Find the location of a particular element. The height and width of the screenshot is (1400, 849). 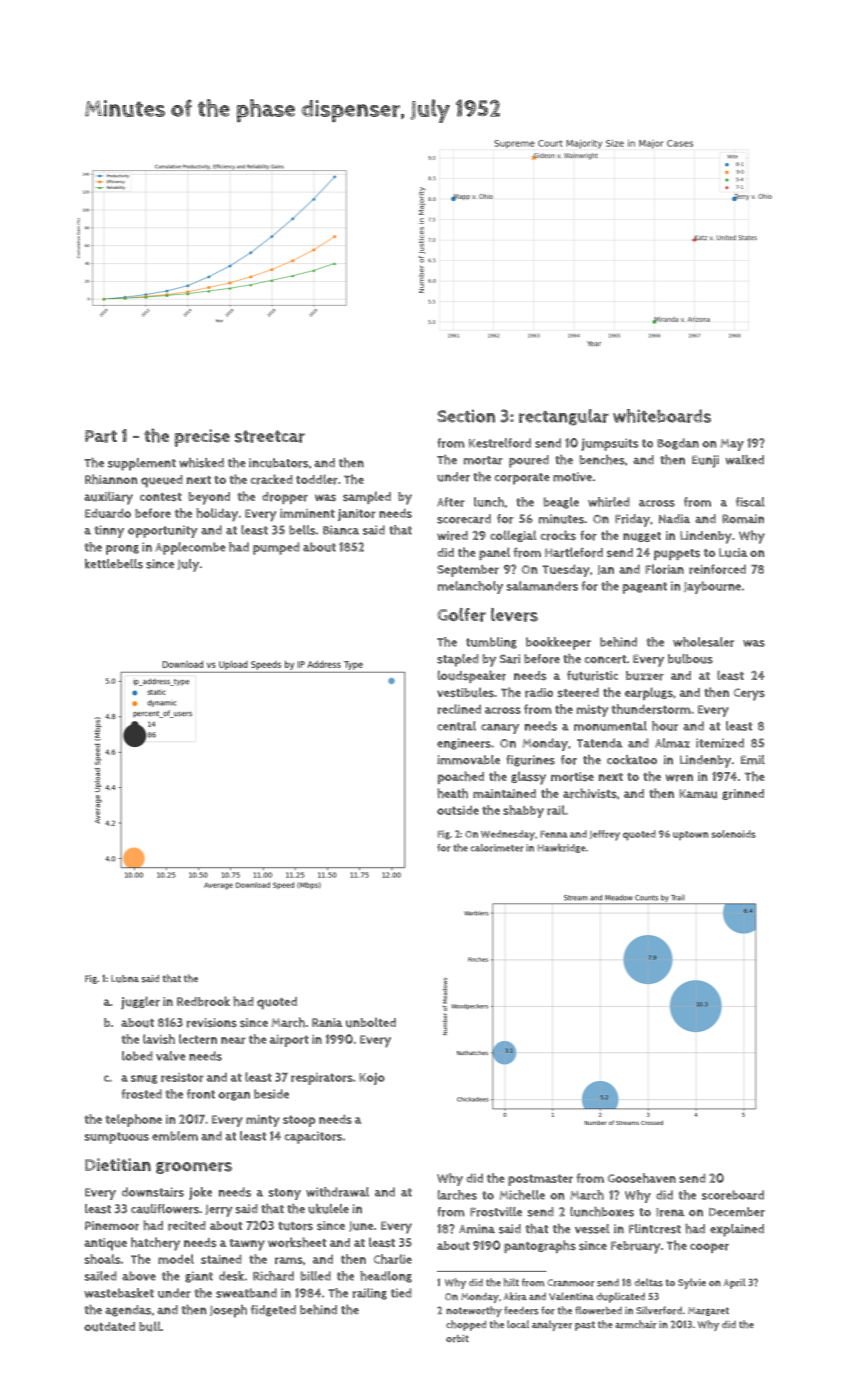

whiteboards is located at coordinates (662, 416).
